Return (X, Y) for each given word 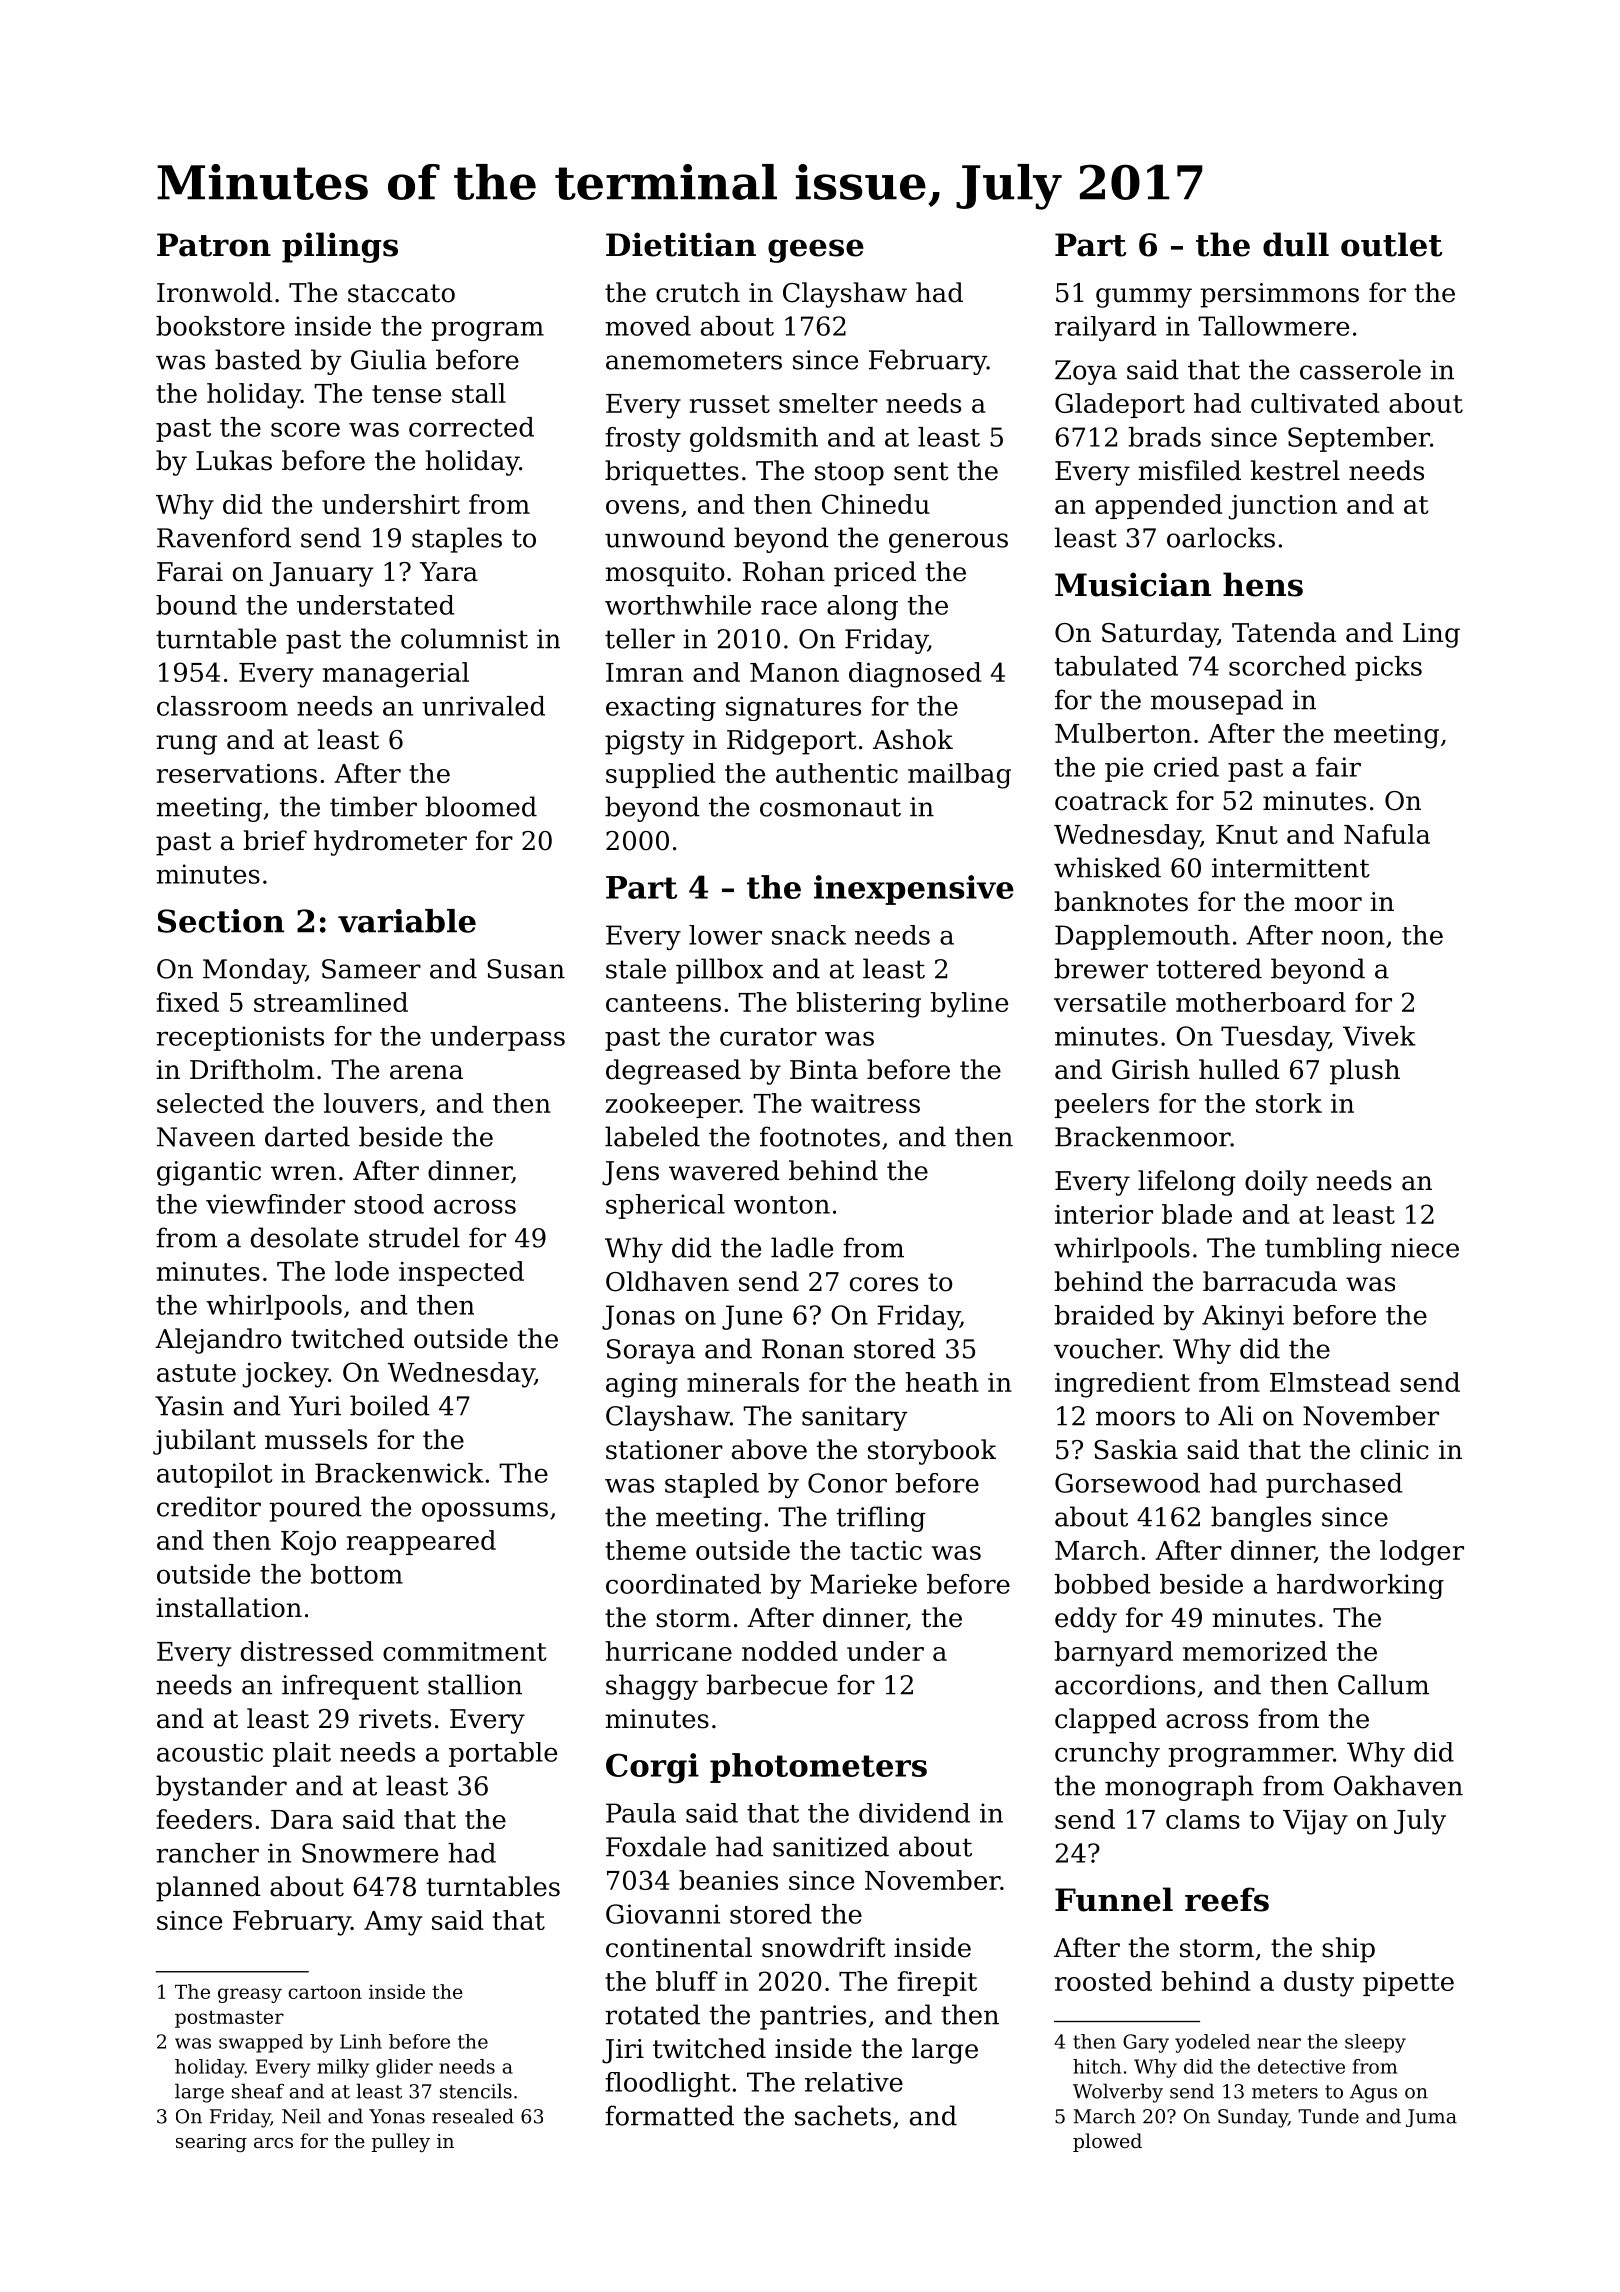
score (305, 429)
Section (221, 921)
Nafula (1387, 834)
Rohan (784, 571)
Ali (1235, 1415)
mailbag (959, 776)
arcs (273, 2143)
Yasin (189, 1406)
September (1359, 439)
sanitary (855, 1418)
